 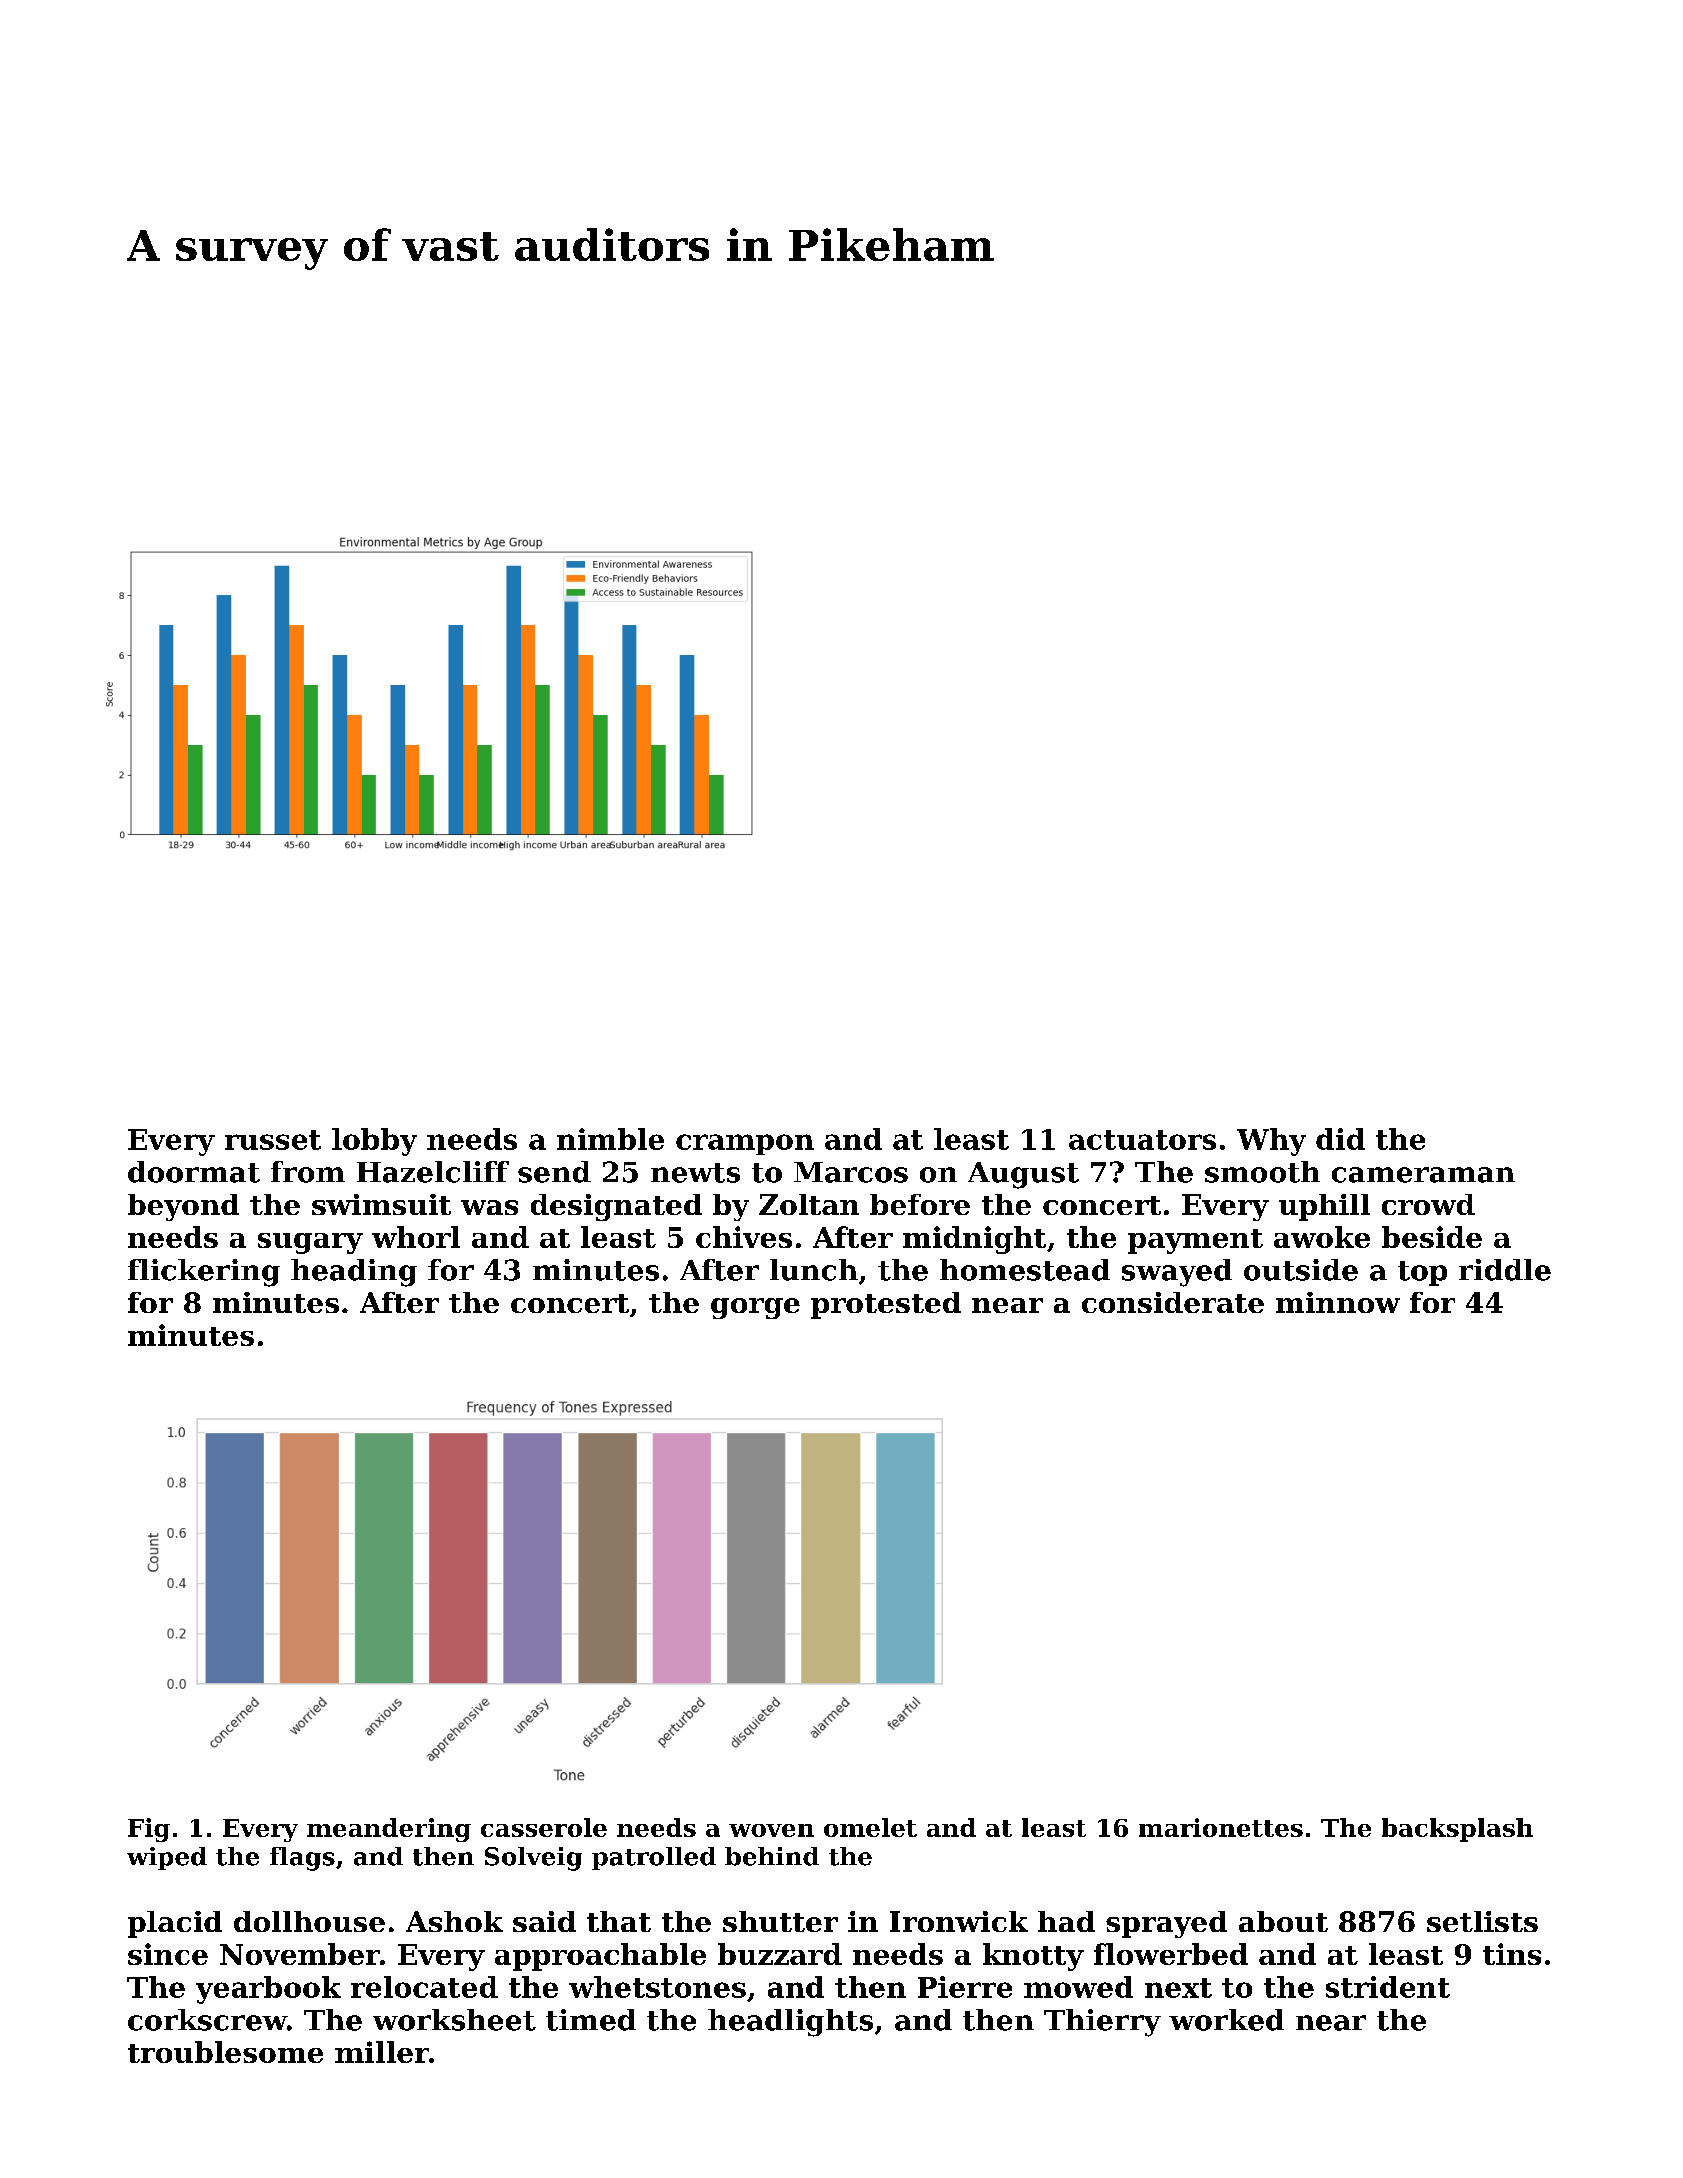 I want to click on woven, so click(x=771, y=1830).
